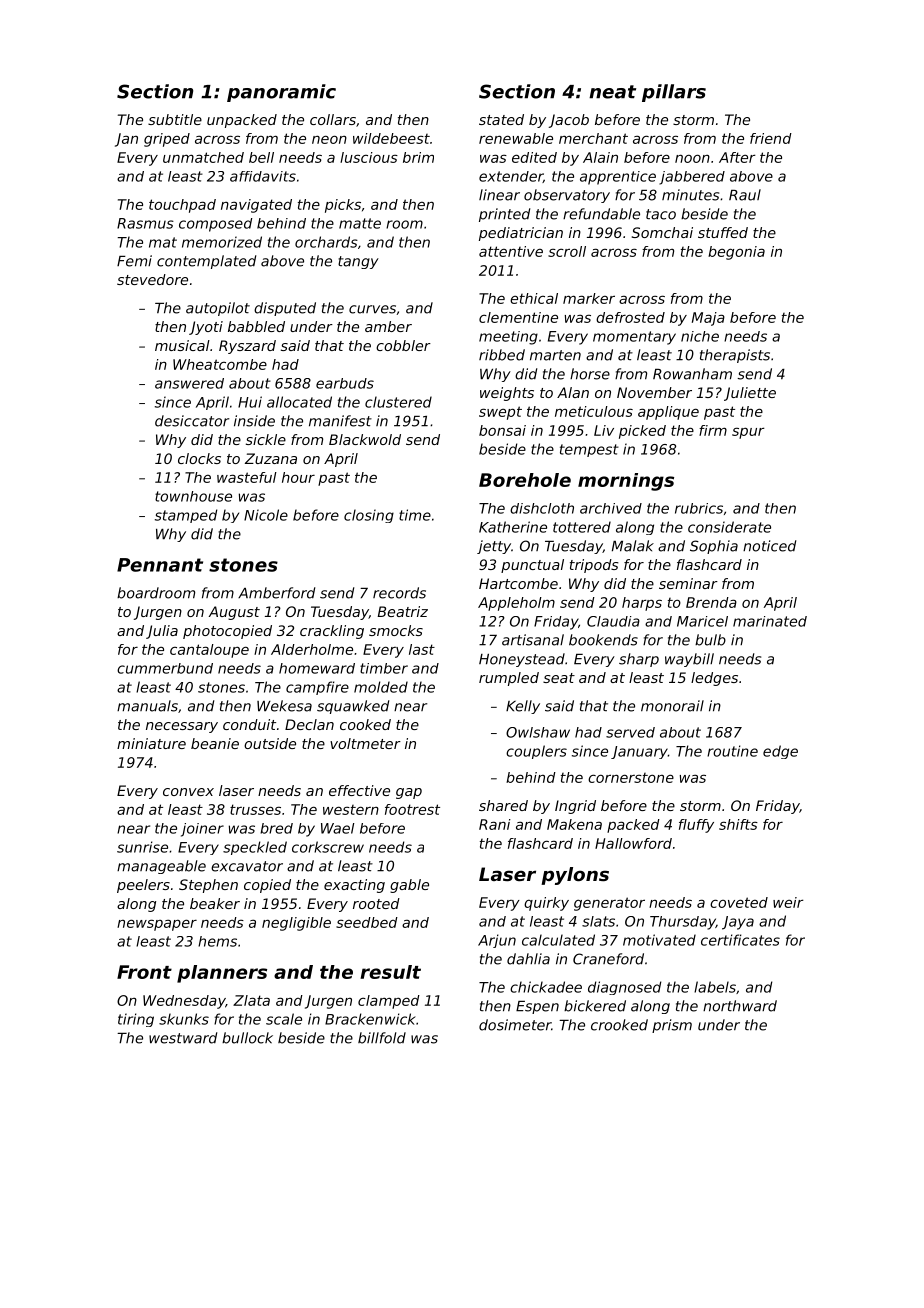 The image size is (924, 1308). Describe the element at coordinates (533, 640) in the screenshot. I see `artisanal` at that location.
